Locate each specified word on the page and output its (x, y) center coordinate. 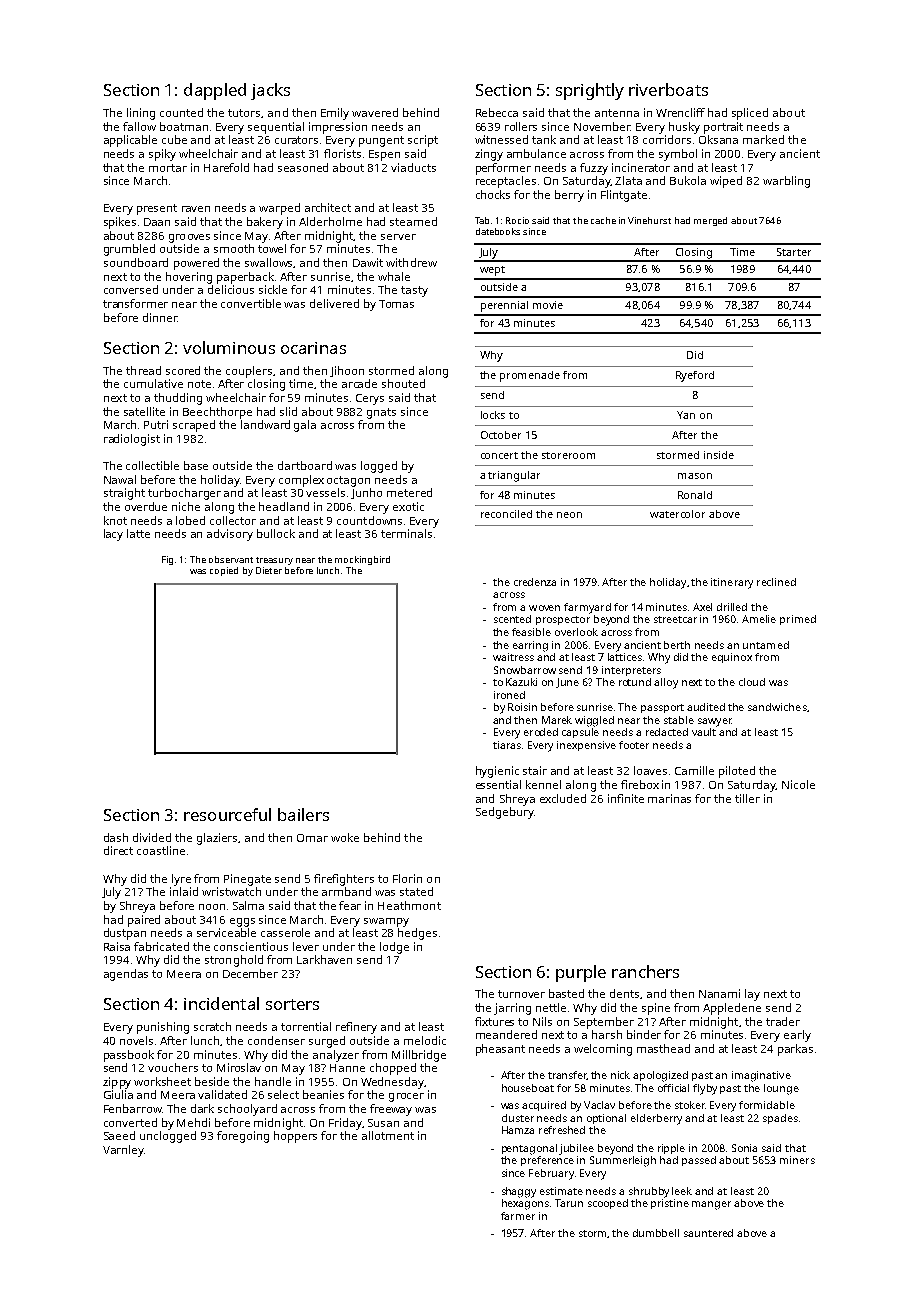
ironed (509, 695)
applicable (130, 141)
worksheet (162, 1081)
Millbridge (419, 1056)
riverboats (668, 89)
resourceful (227, 814)
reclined (776, 582)
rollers (521, 126)
